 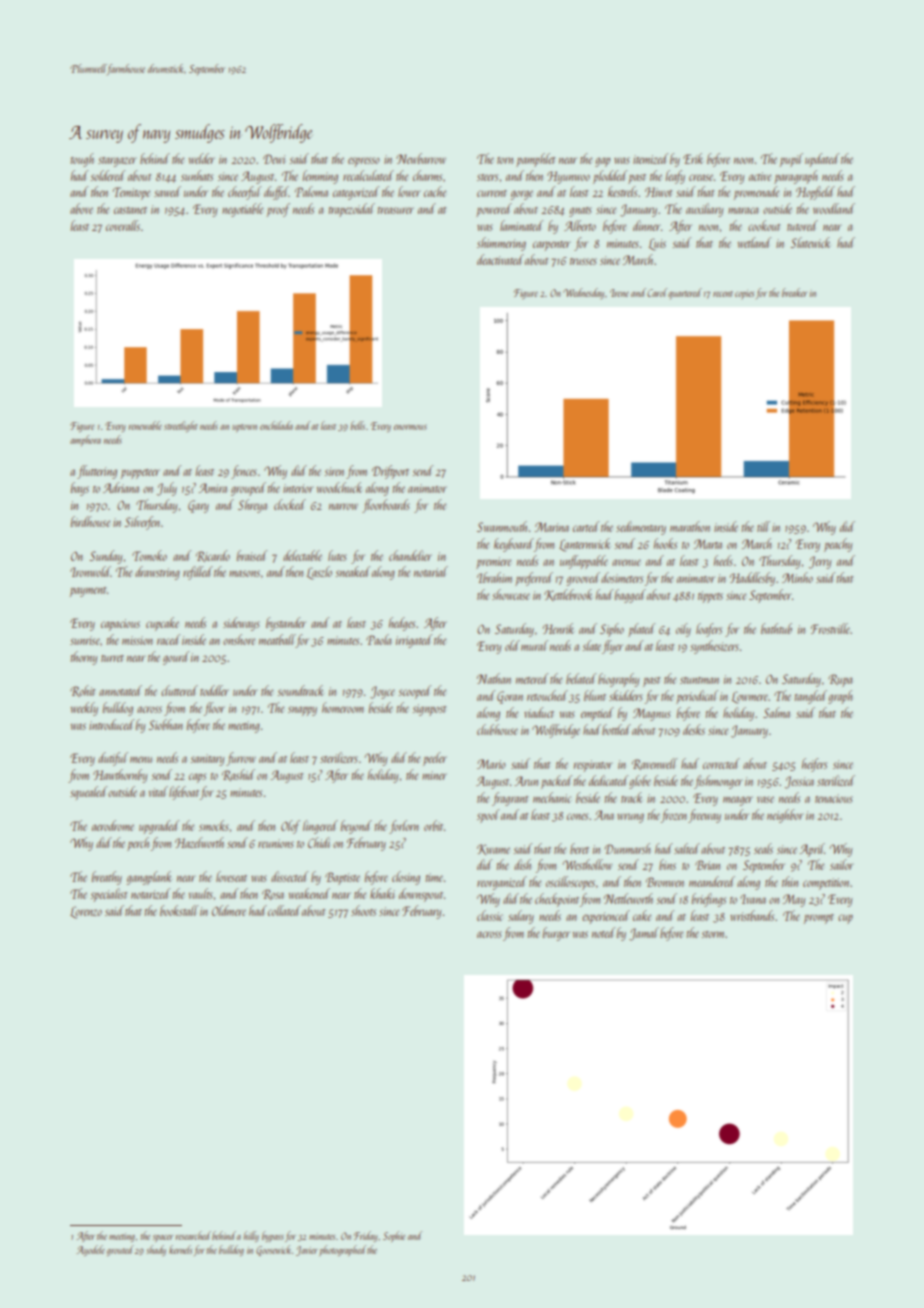 What do you see at coordinates (693, 158) in the document?
I see `Erik` at bounding box center [693, 158].
